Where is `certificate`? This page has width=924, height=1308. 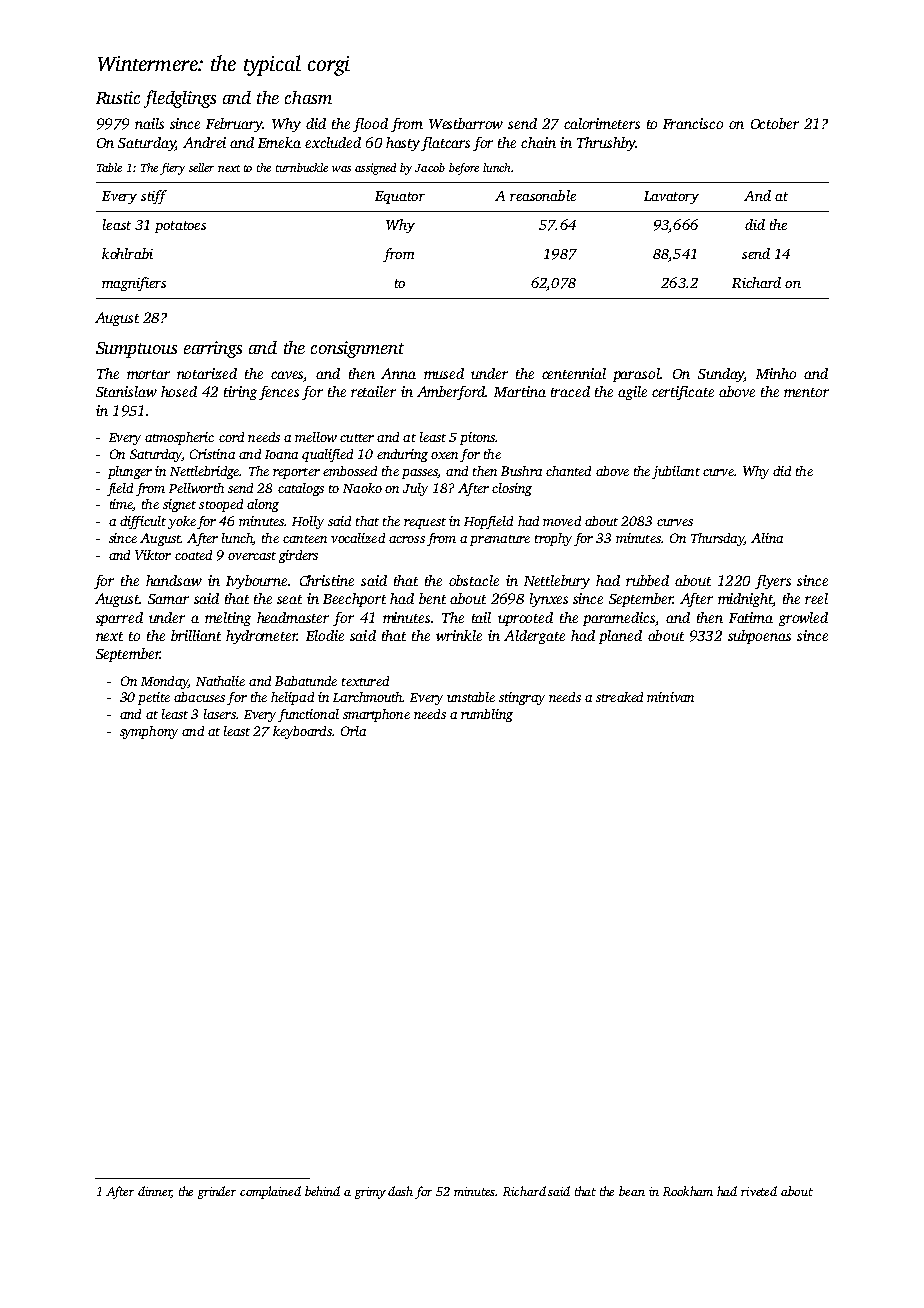 certificate is located at coordinates (683, 393).
